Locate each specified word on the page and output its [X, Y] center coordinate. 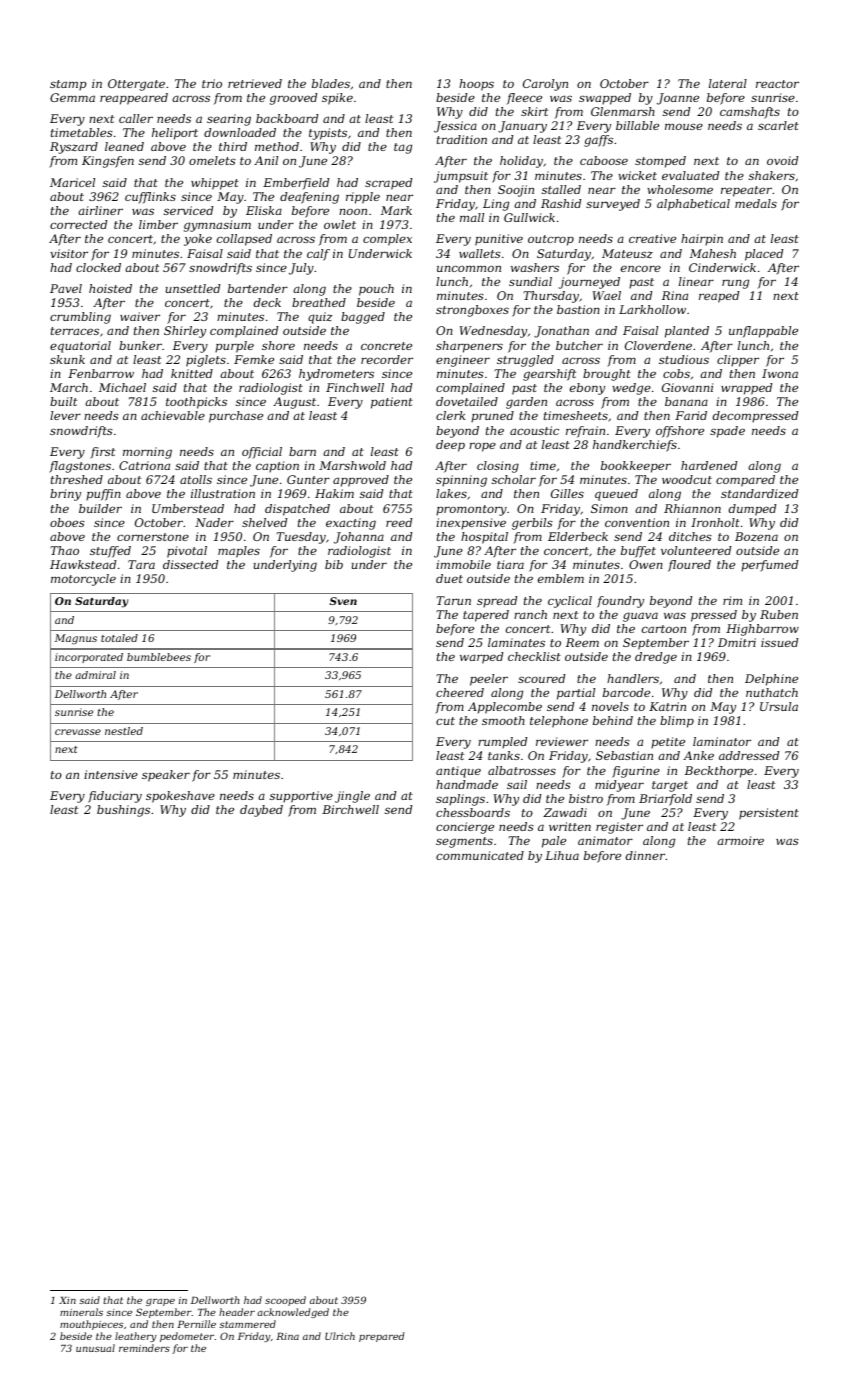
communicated [480, 855]
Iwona [780, 373]
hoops [476, 85]
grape [160, 1302]
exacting [351, 524]
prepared [381, 1337]
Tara [141, 564]
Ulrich [340, 1336]
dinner [646, 855]
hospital [484, 538]
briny [65, 495]
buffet [638, 552]
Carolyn [545, 85]
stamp [68, 85]
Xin [67, 1300]
